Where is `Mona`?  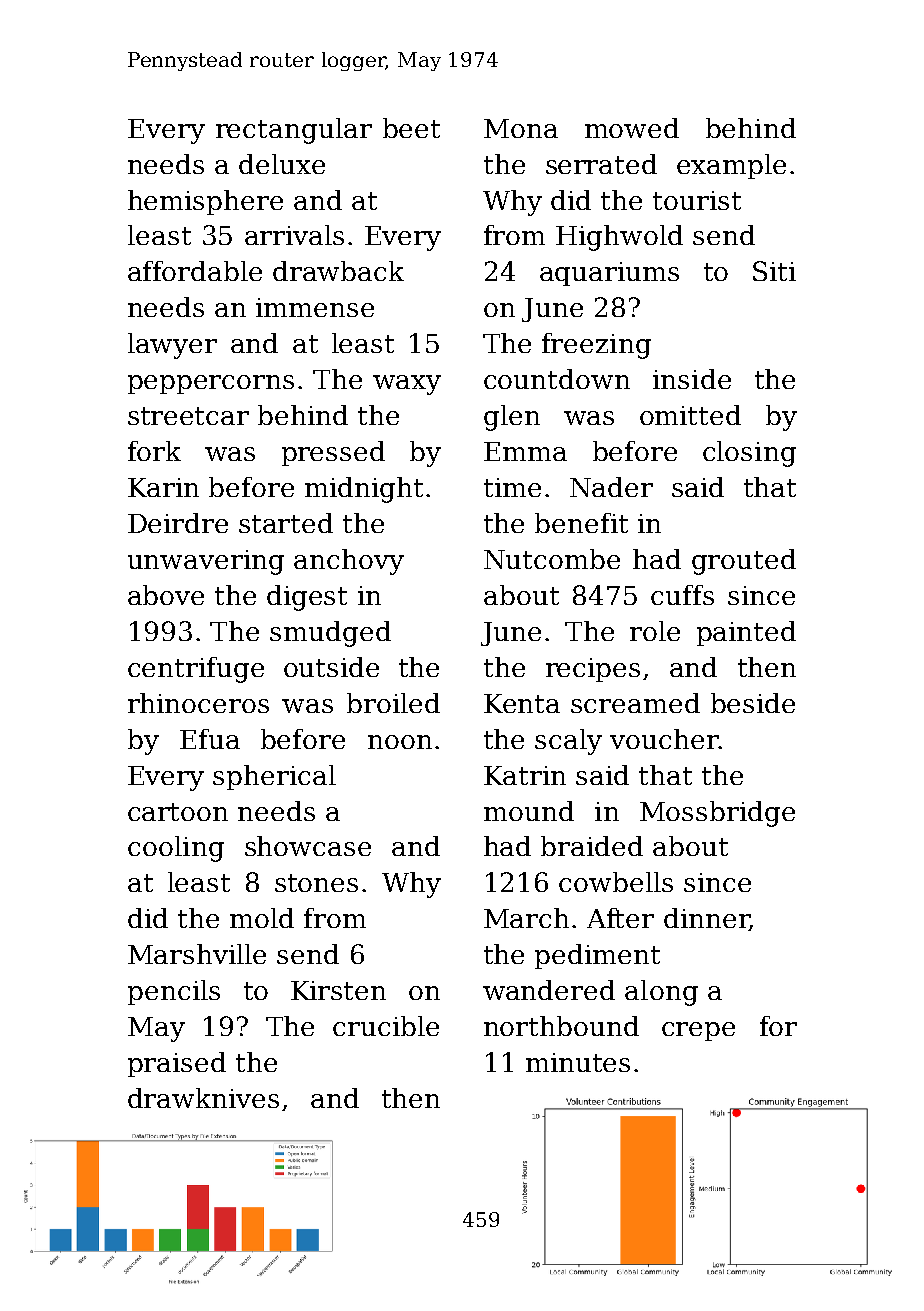 Mona is located at coordinates (521, 128).
